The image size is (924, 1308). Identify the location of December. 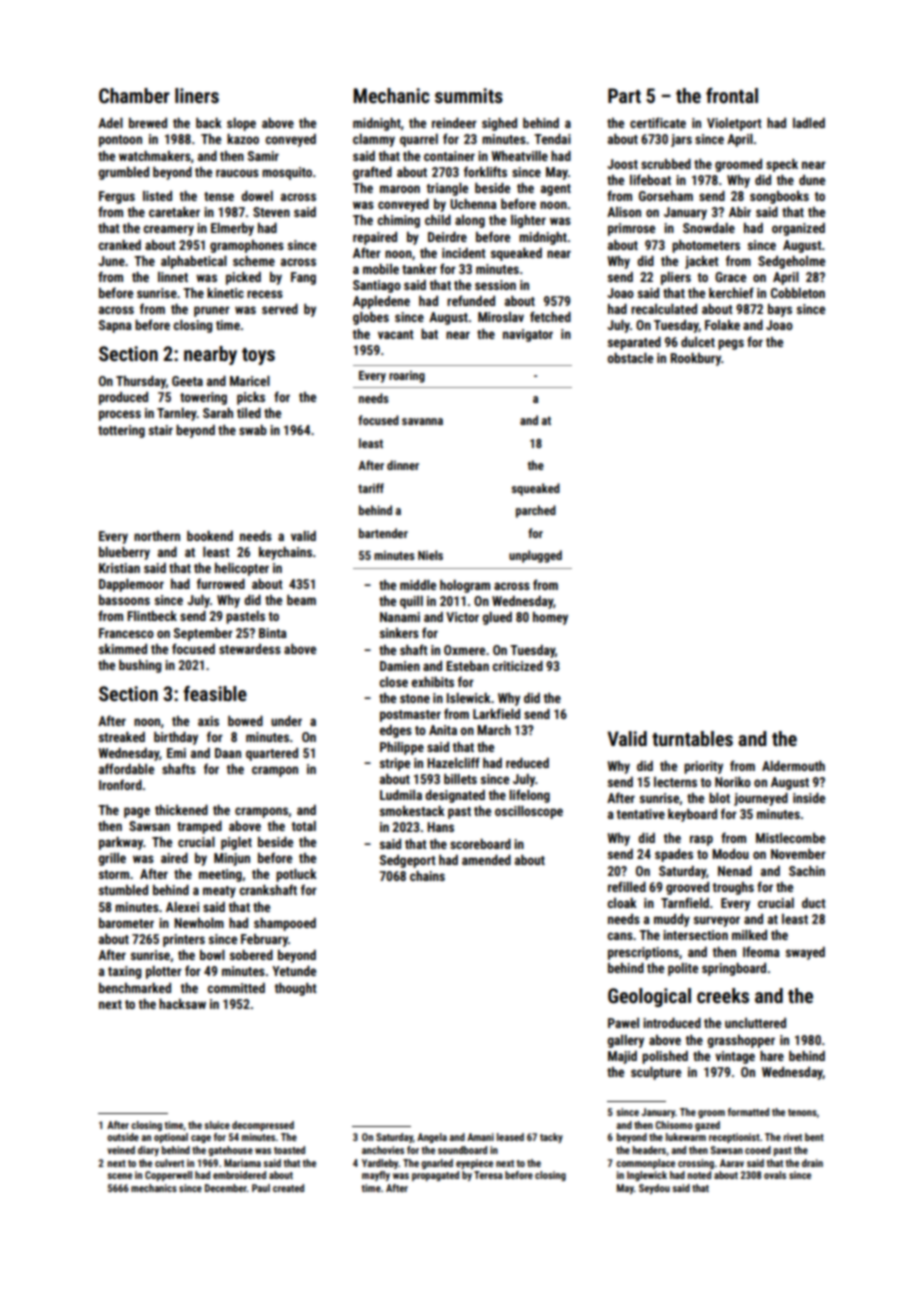
(226, 1188).
